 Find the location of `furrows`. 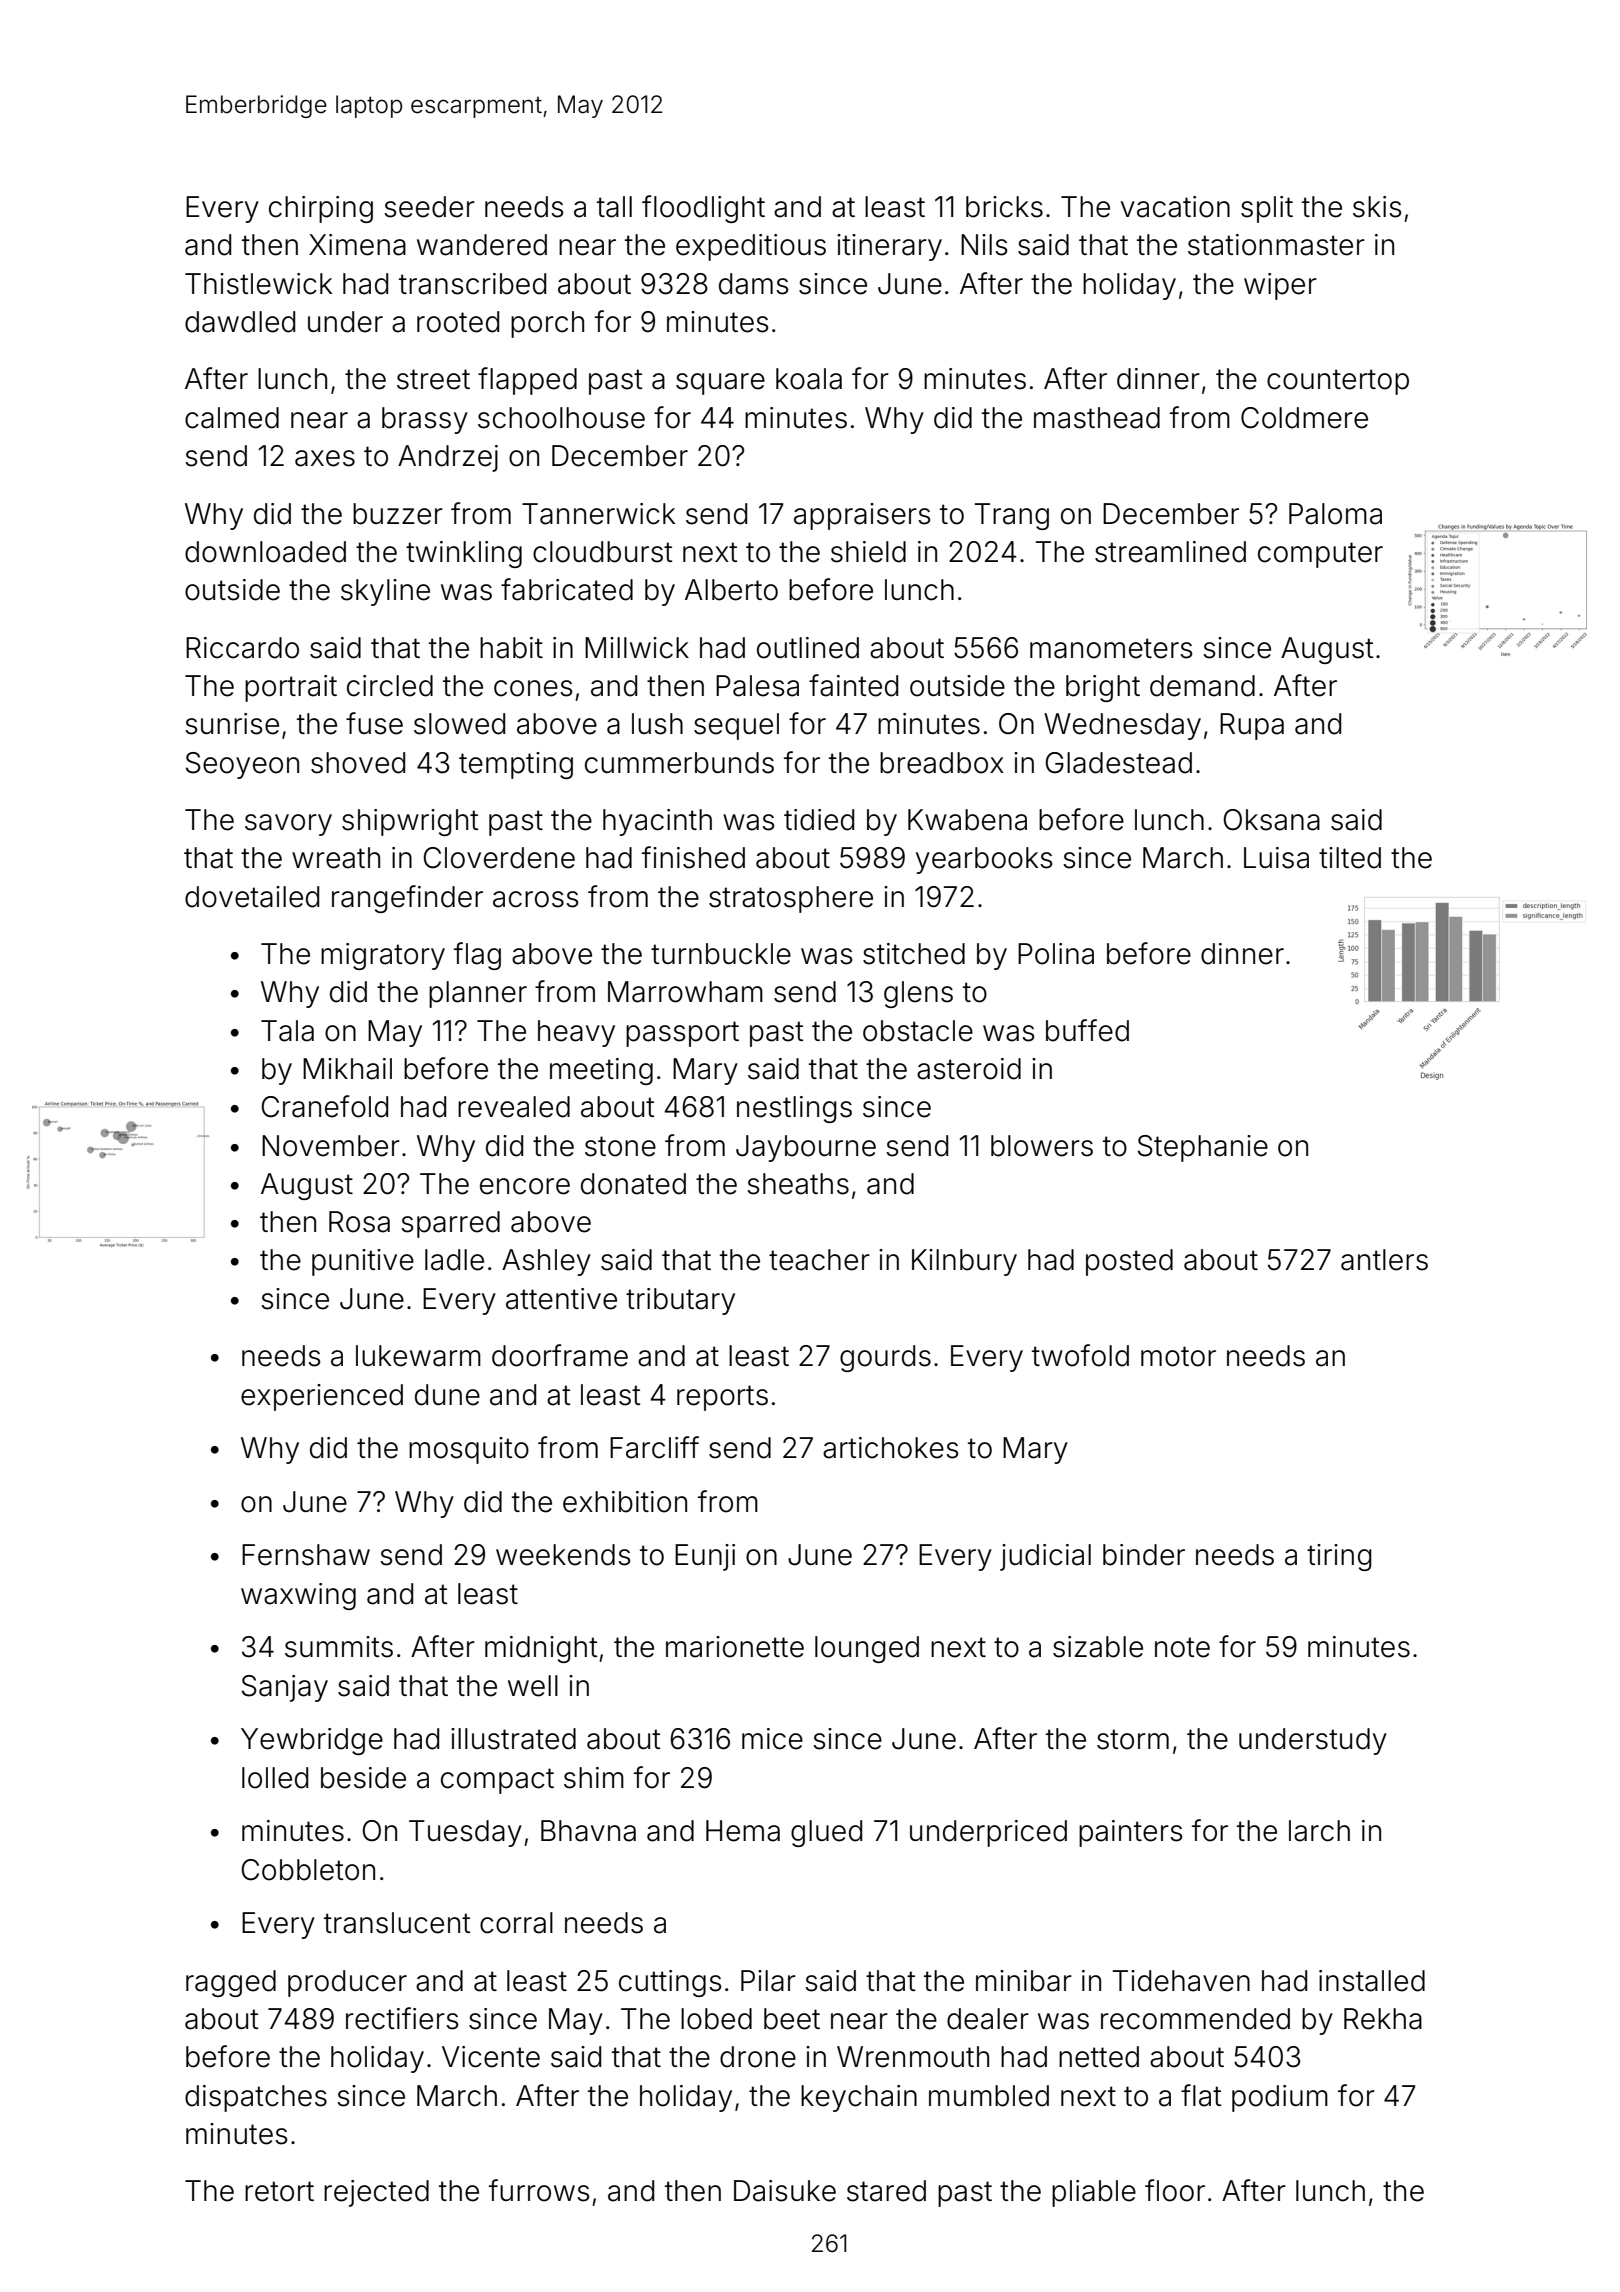

furrows is located at coordinates (539, 2190).
